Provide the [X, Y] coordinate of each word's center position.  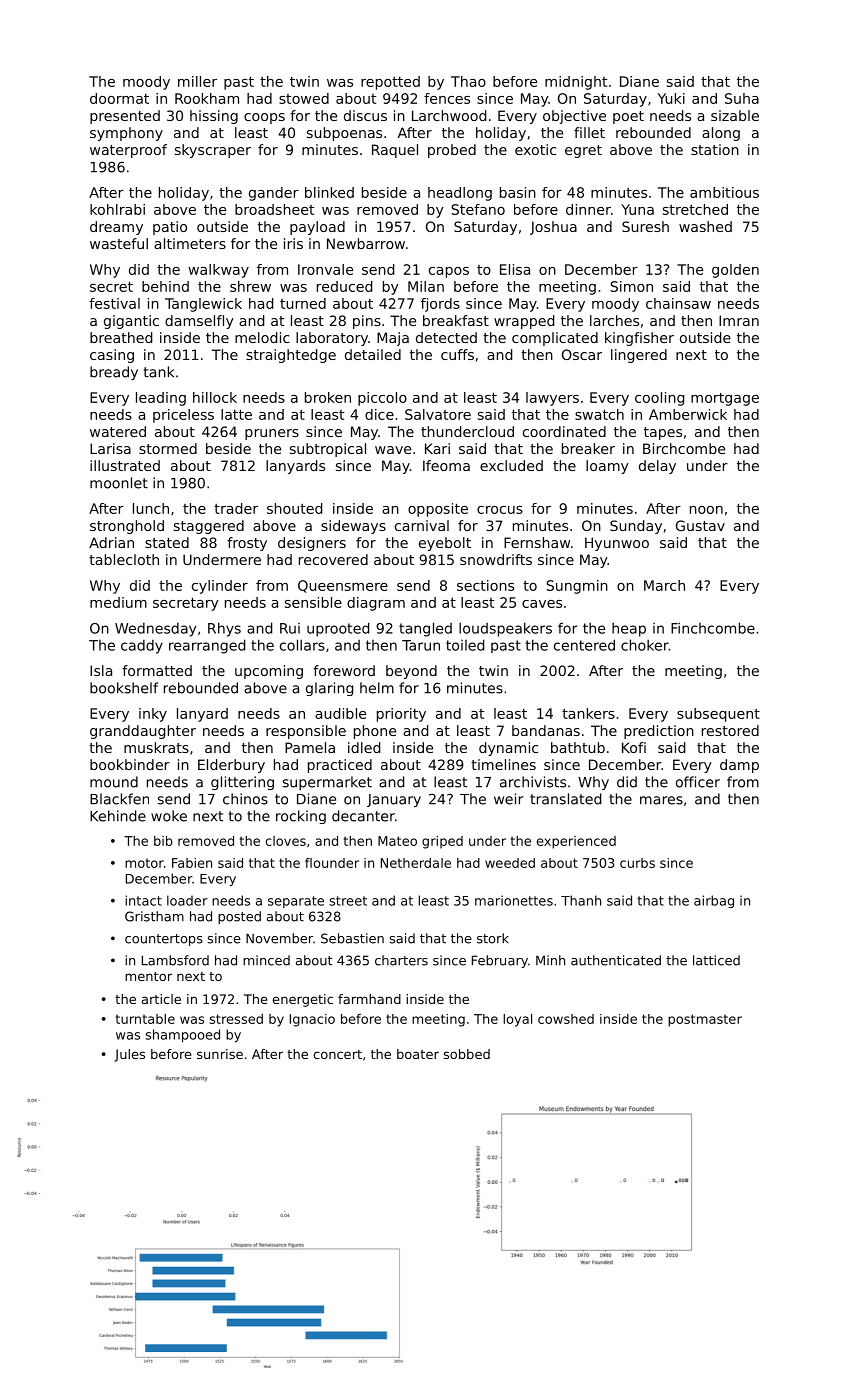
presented [125, 117]
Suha [742, 98]
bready [114, 373]
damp [739, 766]
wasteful [119, 243]
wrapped [524, 322]
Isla [101, 670]
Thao [468, 81]
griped [442, 842]
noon [706, 510]
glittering [242, 783]
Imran [739, 320]
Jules [129, 1055]
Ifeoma [446, 465]
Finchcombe [713, 628]
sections [485, 585]
